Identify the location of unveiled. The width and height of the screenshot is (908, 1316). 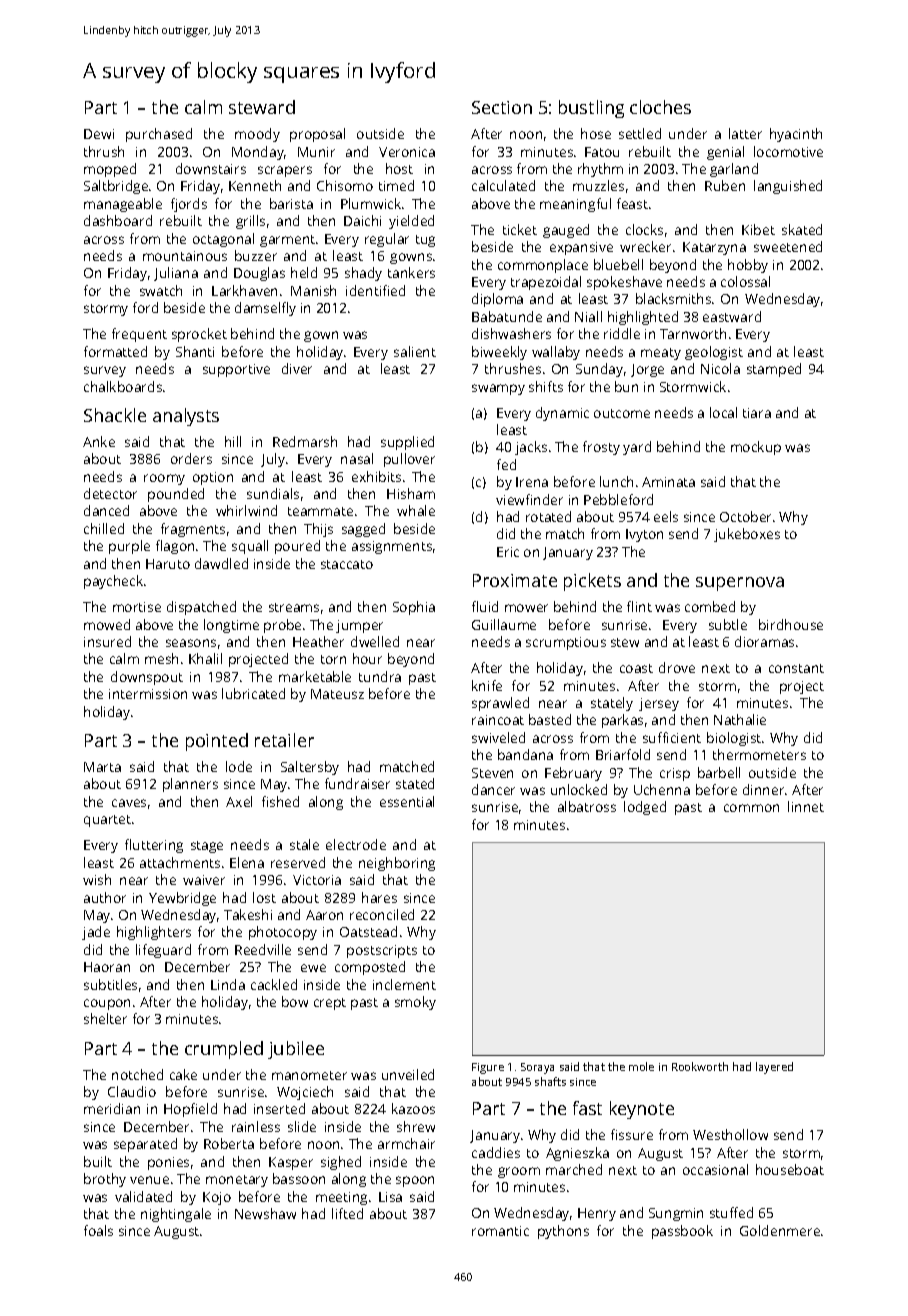
(408, 1074).
